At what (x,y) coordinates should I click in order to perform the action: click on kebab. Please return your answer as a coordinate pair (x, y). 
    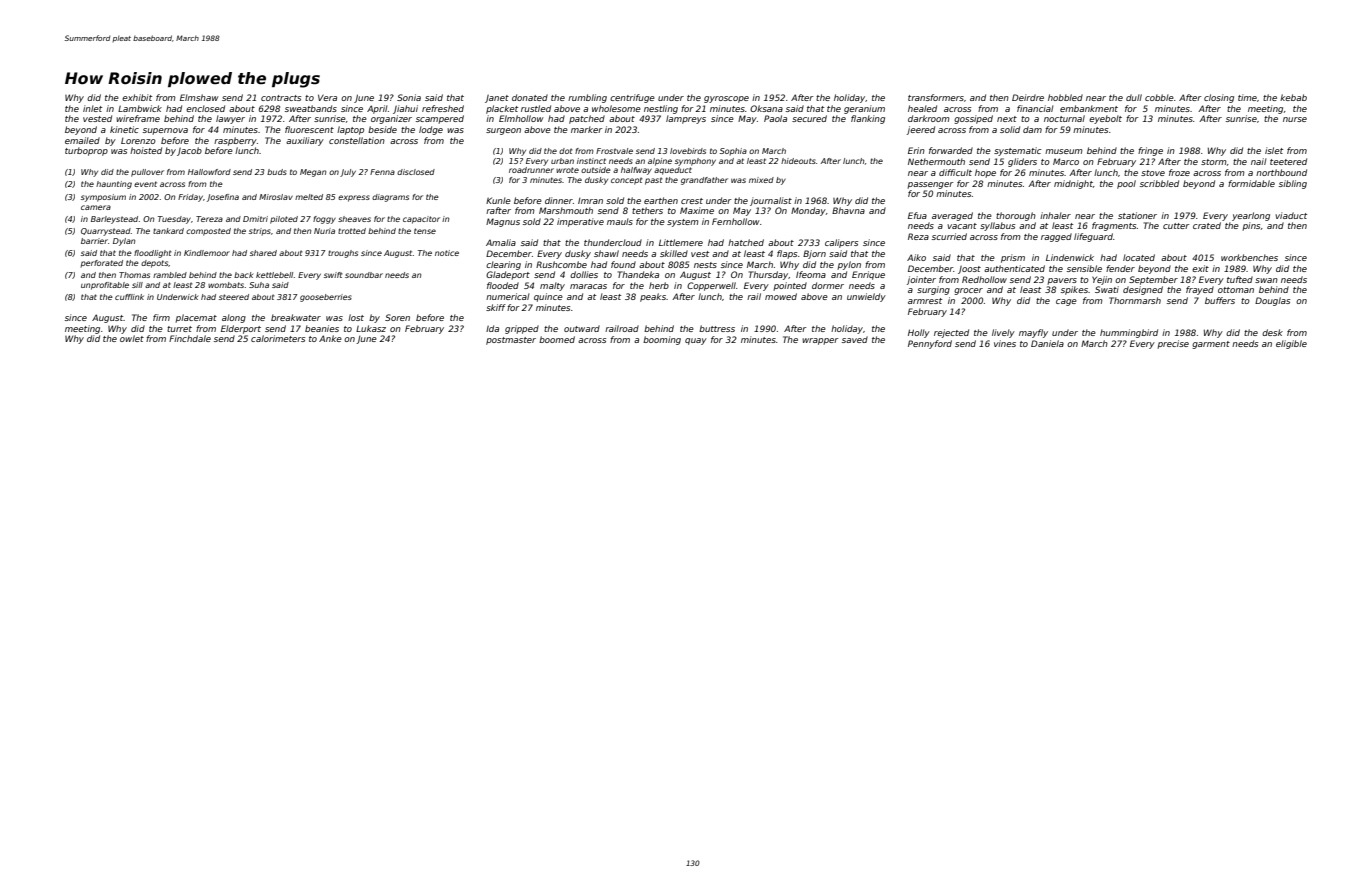
    Looking at the image, I should click on (1293, 97).
